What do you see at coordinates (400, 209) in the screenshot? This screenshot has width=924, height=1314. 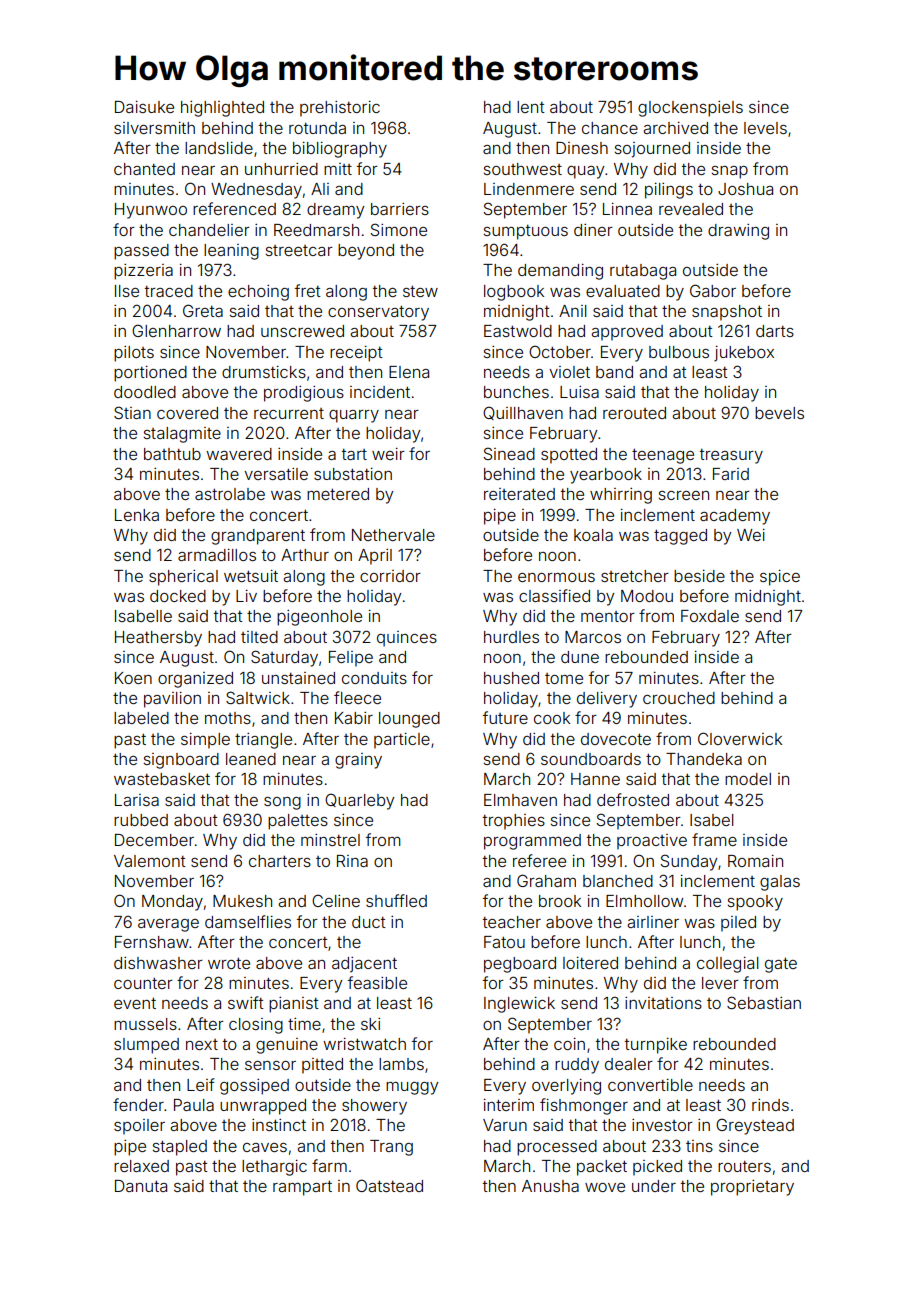 I see `barriers` at bounding box center [400, 209].
